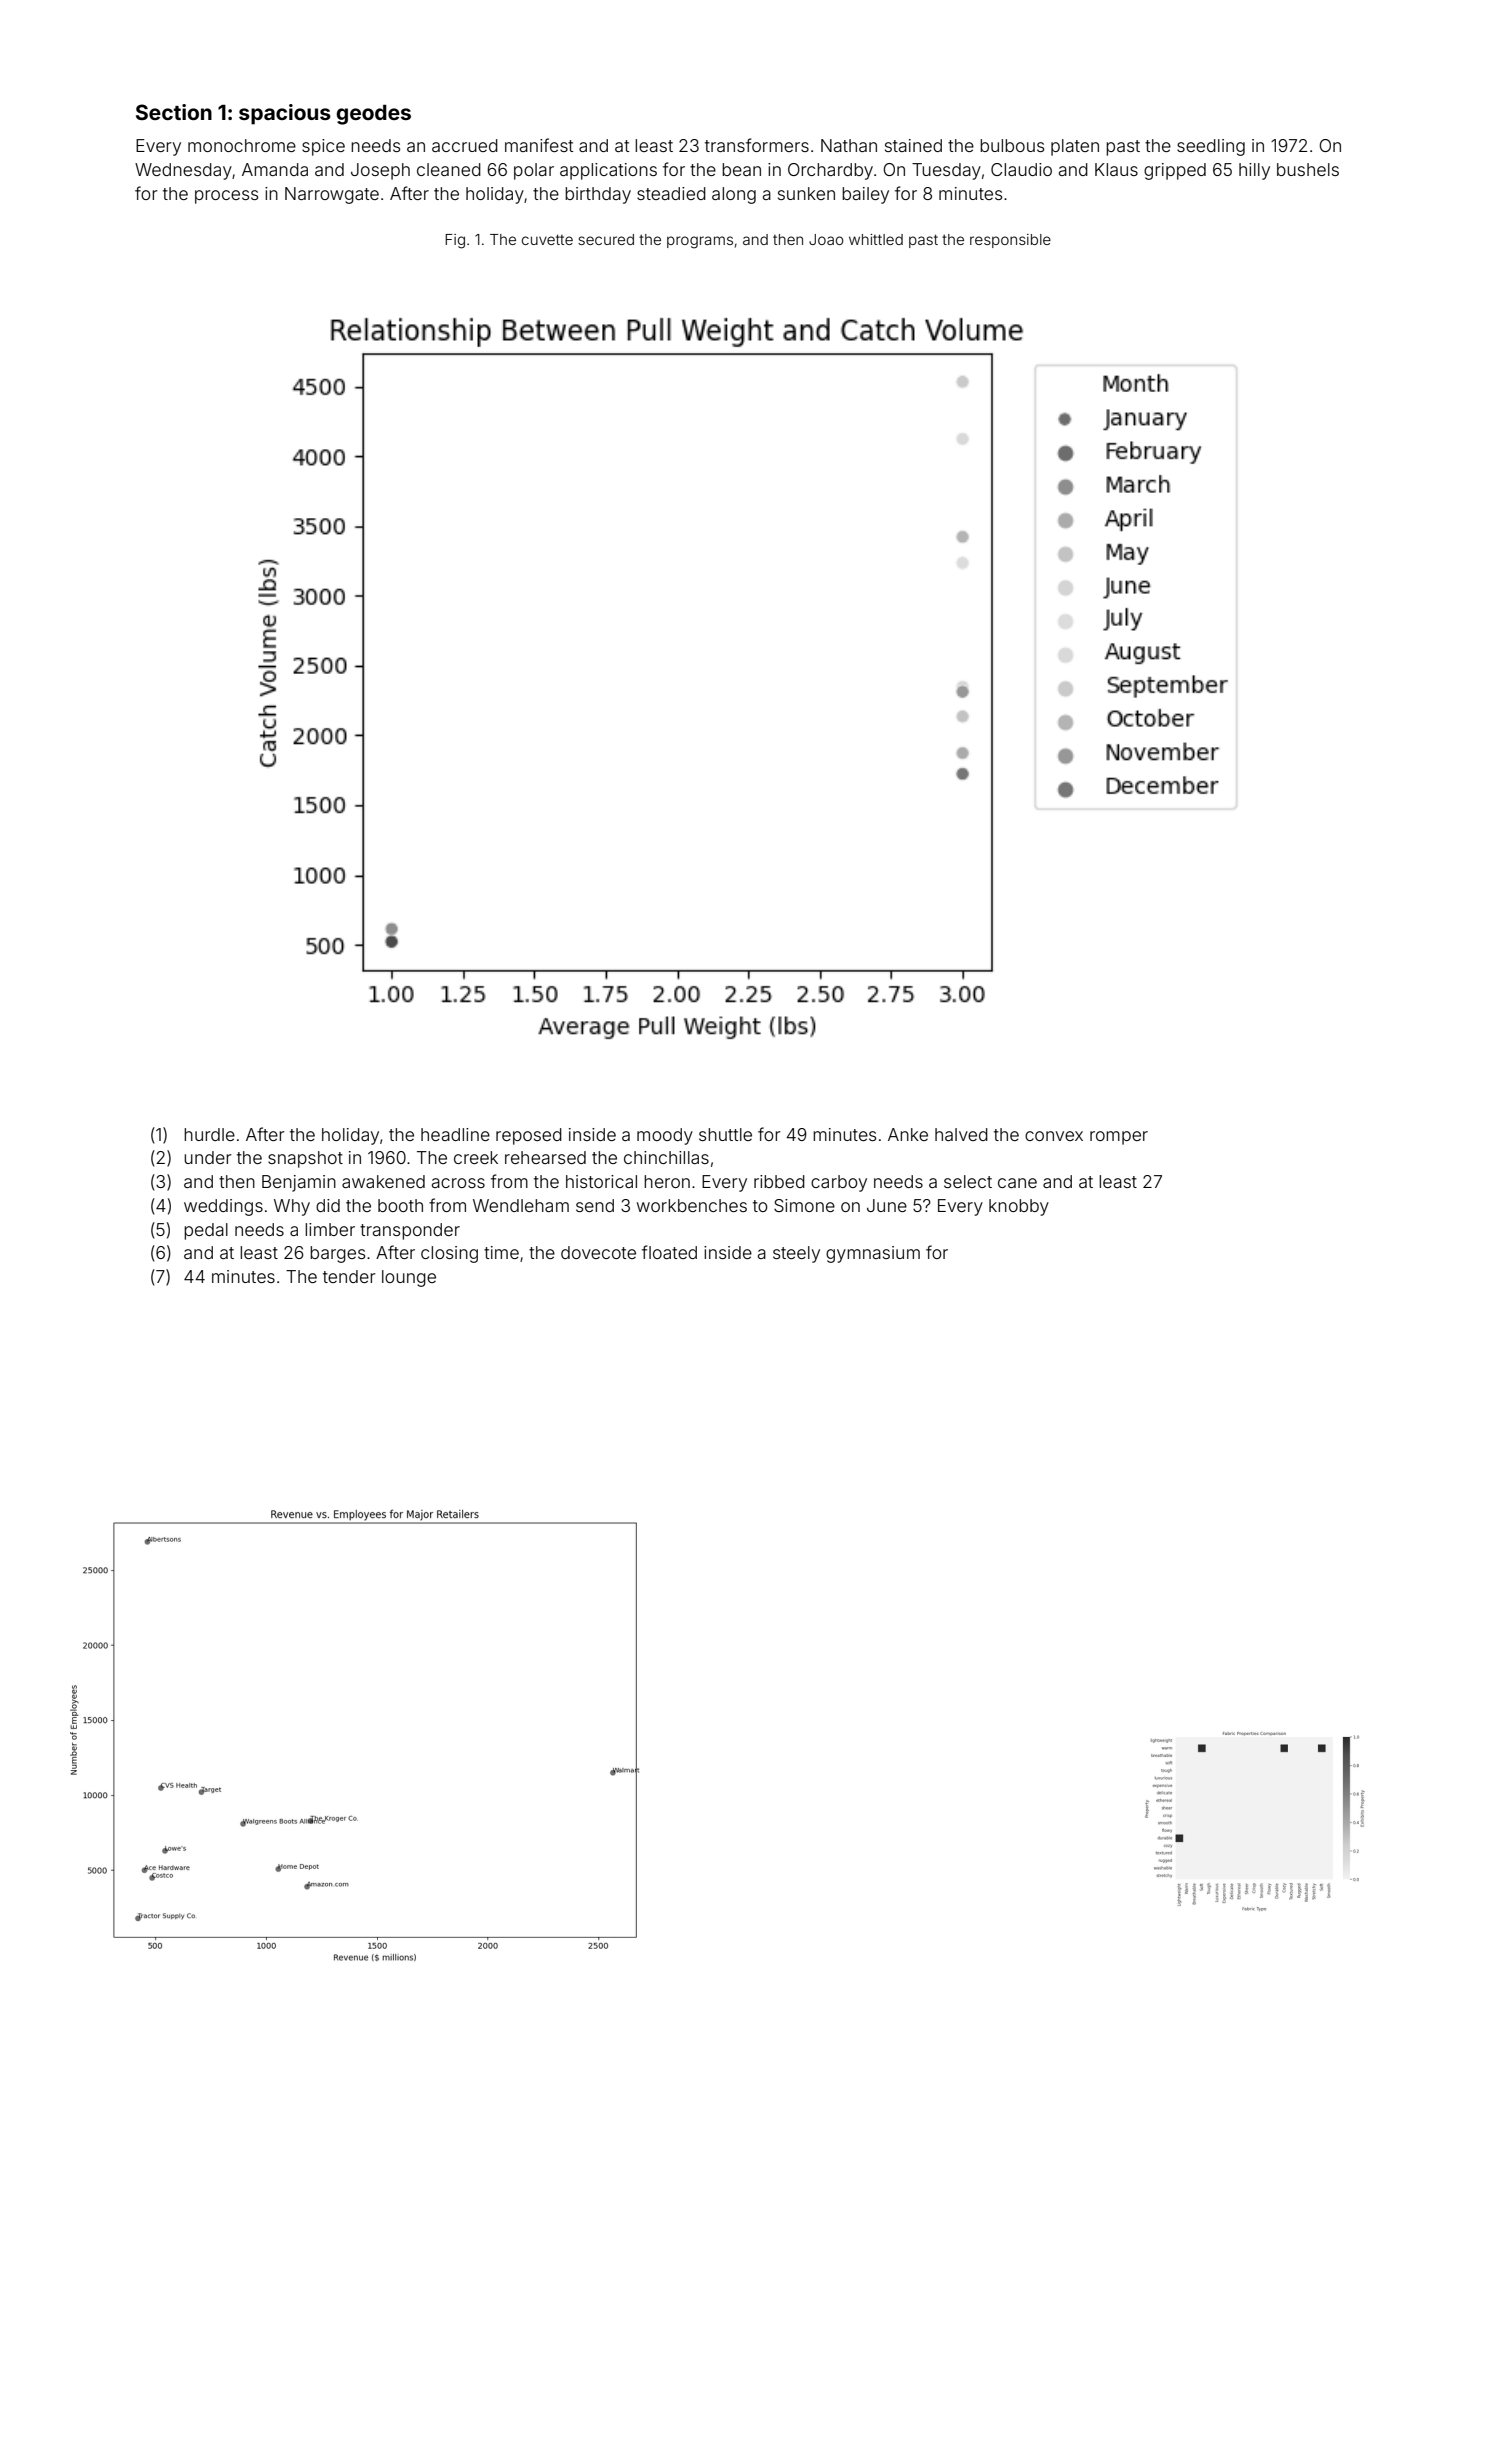 Image resolution: width=1496 pixels, height=2464 pixels. What do you see at coordinates (226, 197) in the screenshot?
I see `process` at bounding box center [226, 197].
